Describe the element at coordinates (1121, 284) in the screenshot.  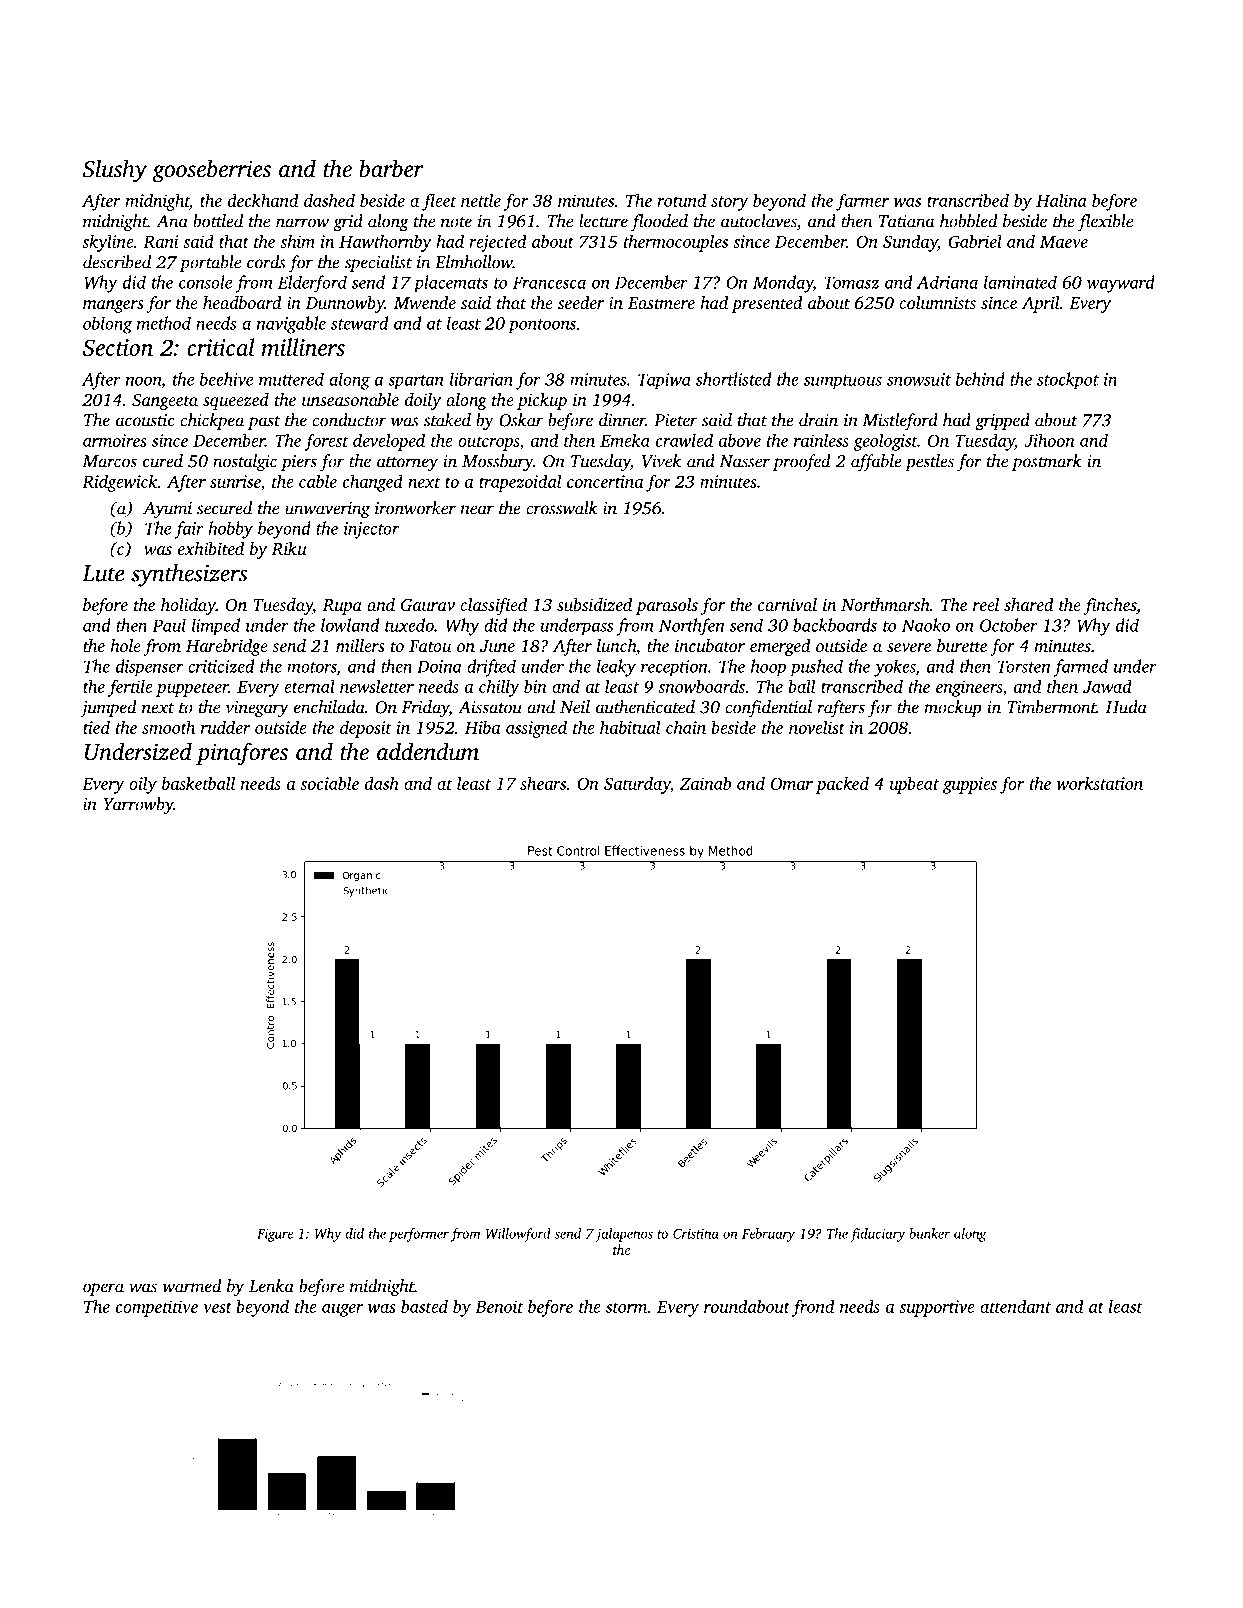
I see `wayward` at that location.
